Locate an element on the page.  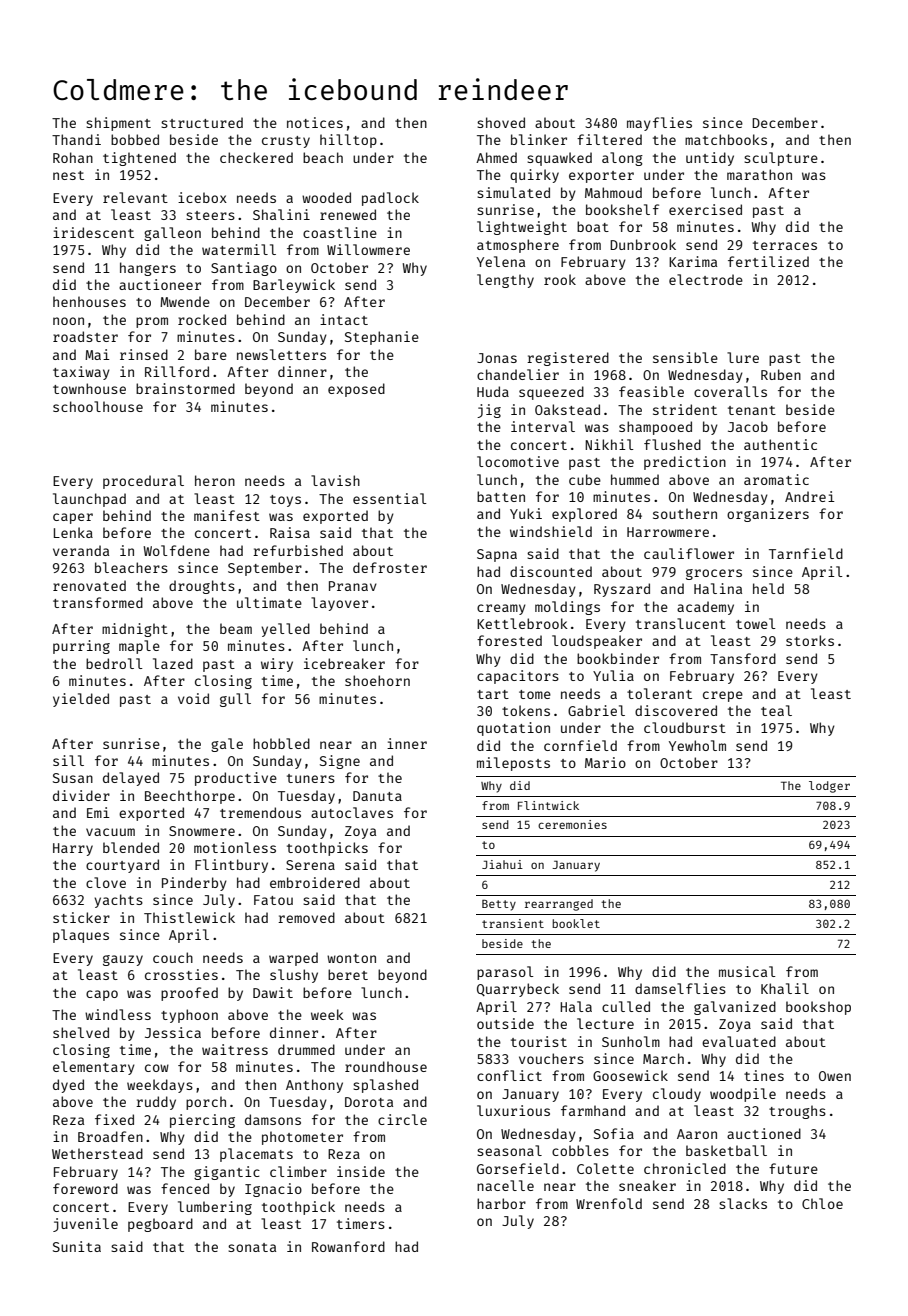
sill is located at coordinates (68, 760).
